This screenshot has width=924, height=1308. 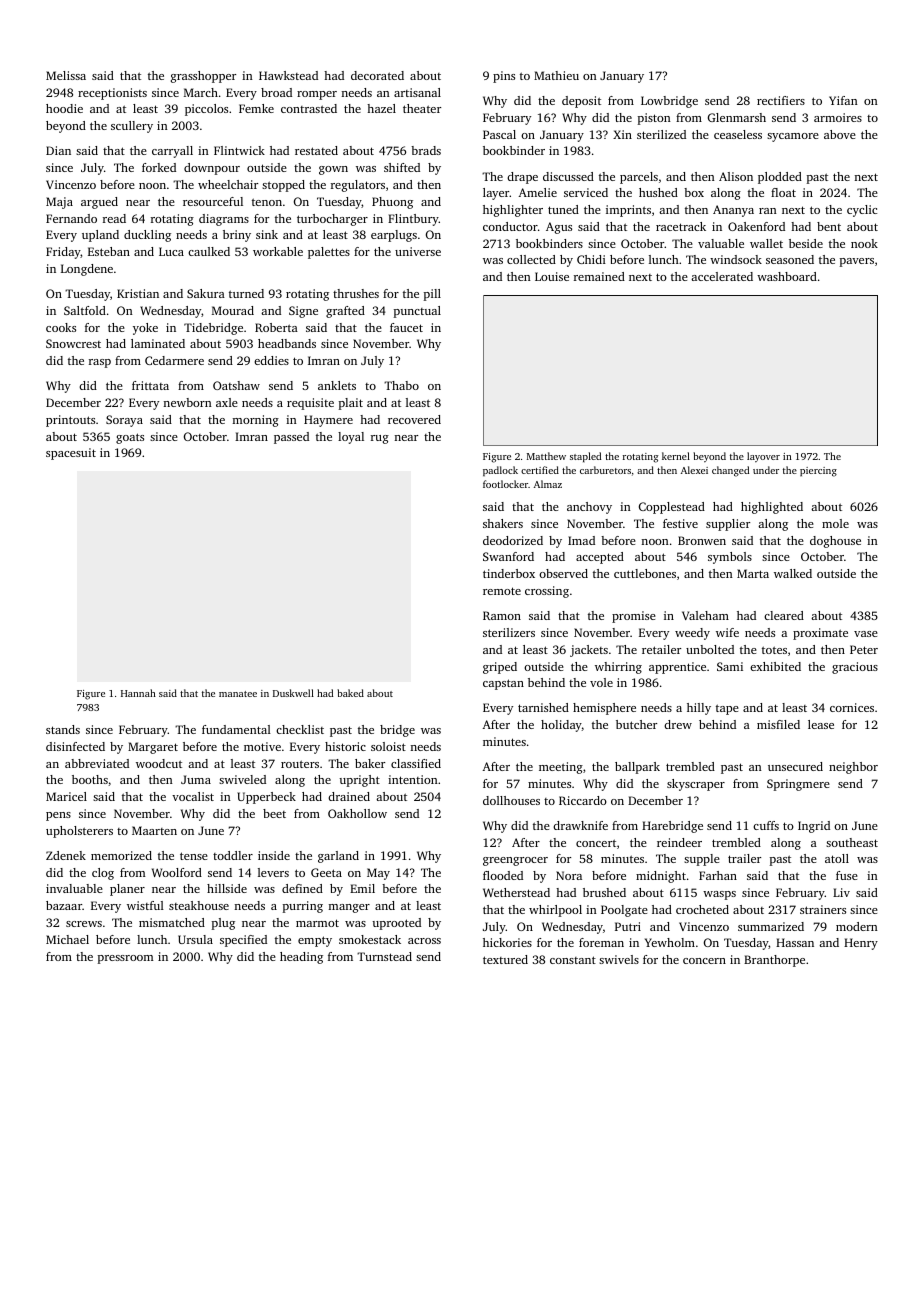 What do you see at coordinates (546, 456) in the screenshot?
I see `Matthew` at bounding box center [546, 456].
